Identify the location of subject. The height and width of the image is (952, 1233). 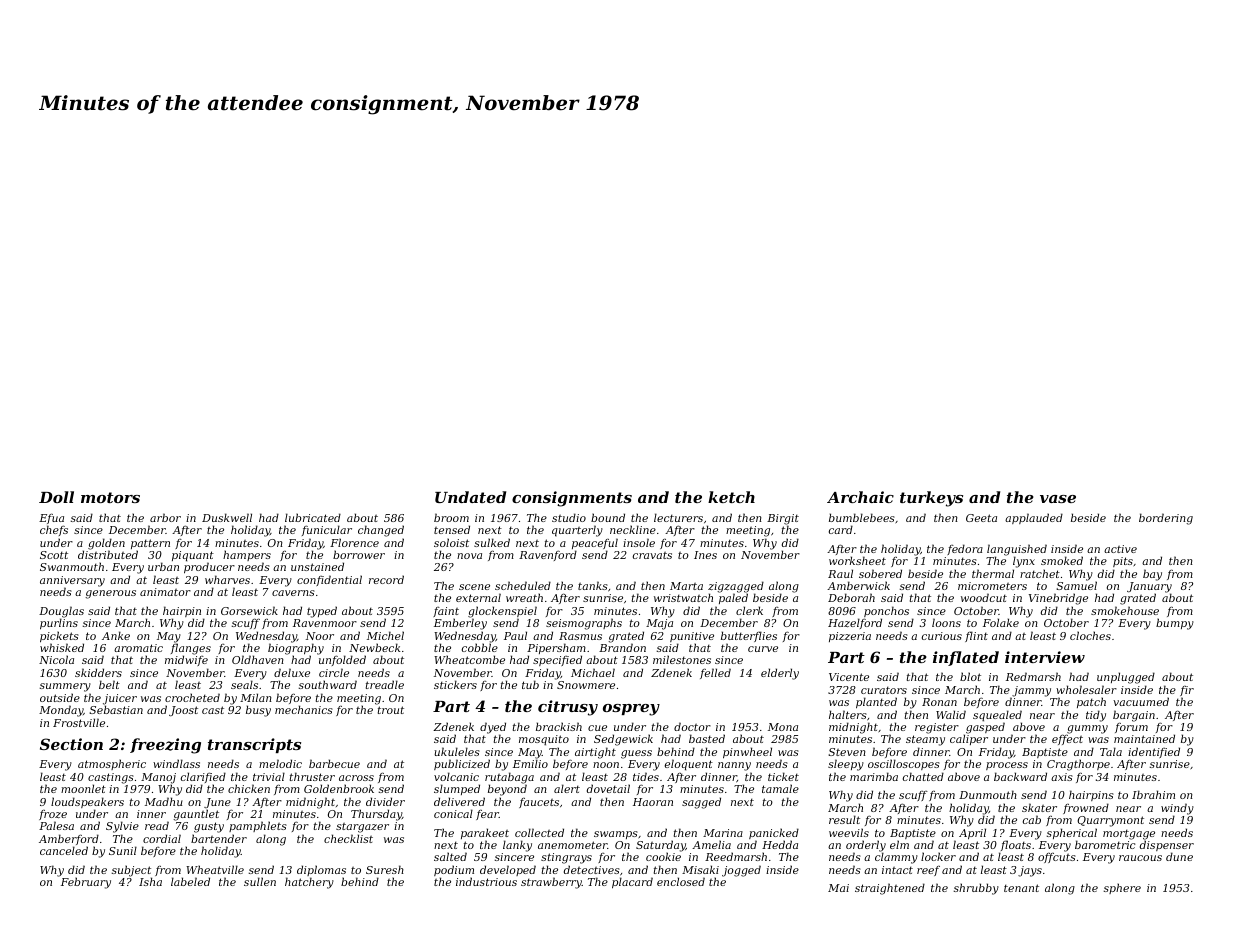
(132, 871).
